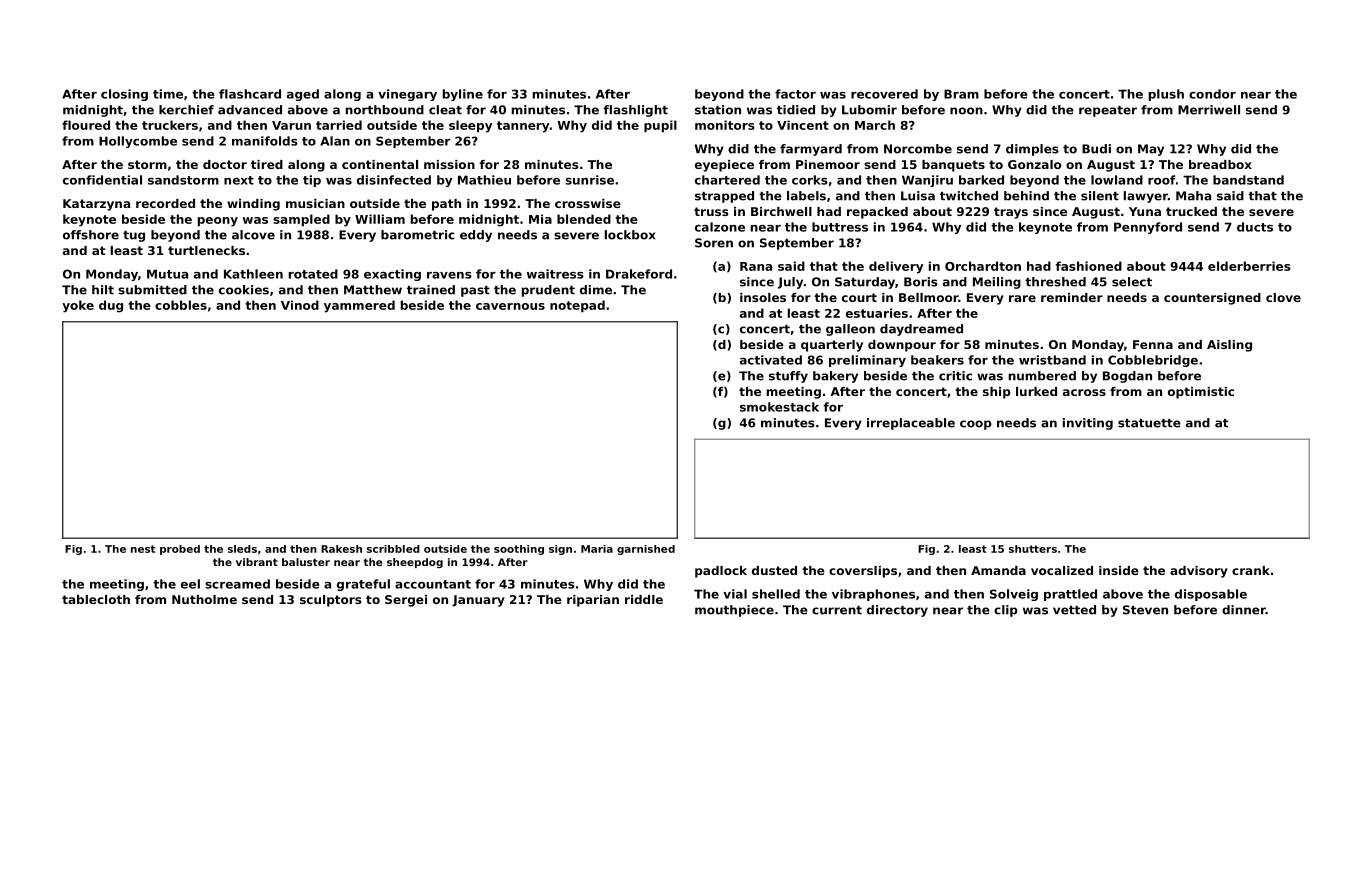 The width and height of the screenshot is (1372, 887). I want to click on pupil, so click(660, 126).
